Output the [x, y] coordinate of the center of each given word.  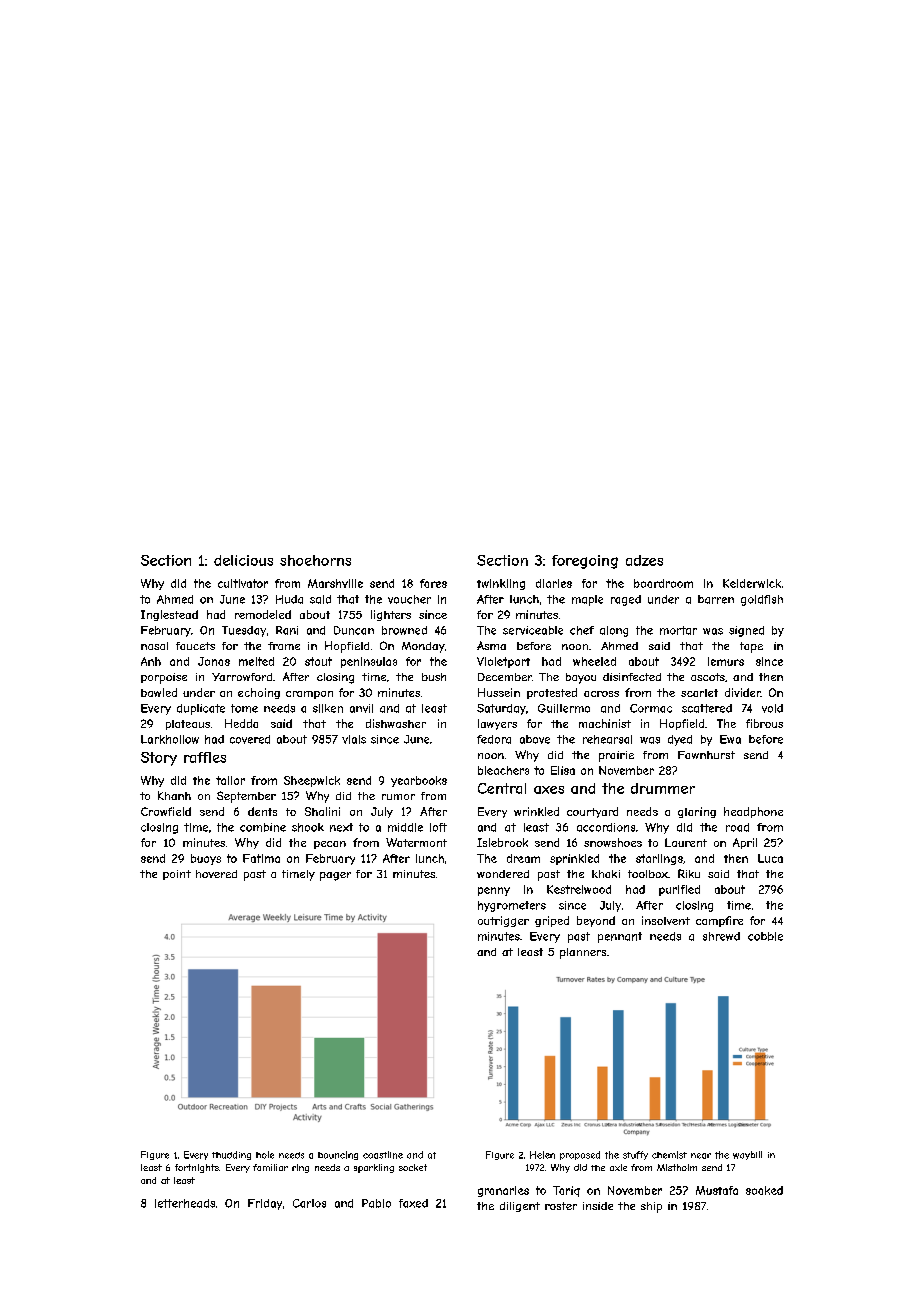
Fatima [261, 858]
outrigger [503, 921]
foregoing [585, 562]
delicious [243, 560]
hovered [216, 874]
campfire [719, 921]
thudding [231, 1155]
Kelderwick [752, 583]
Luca [770, 858]
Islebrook [502, 842]
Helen [542, 1155]
